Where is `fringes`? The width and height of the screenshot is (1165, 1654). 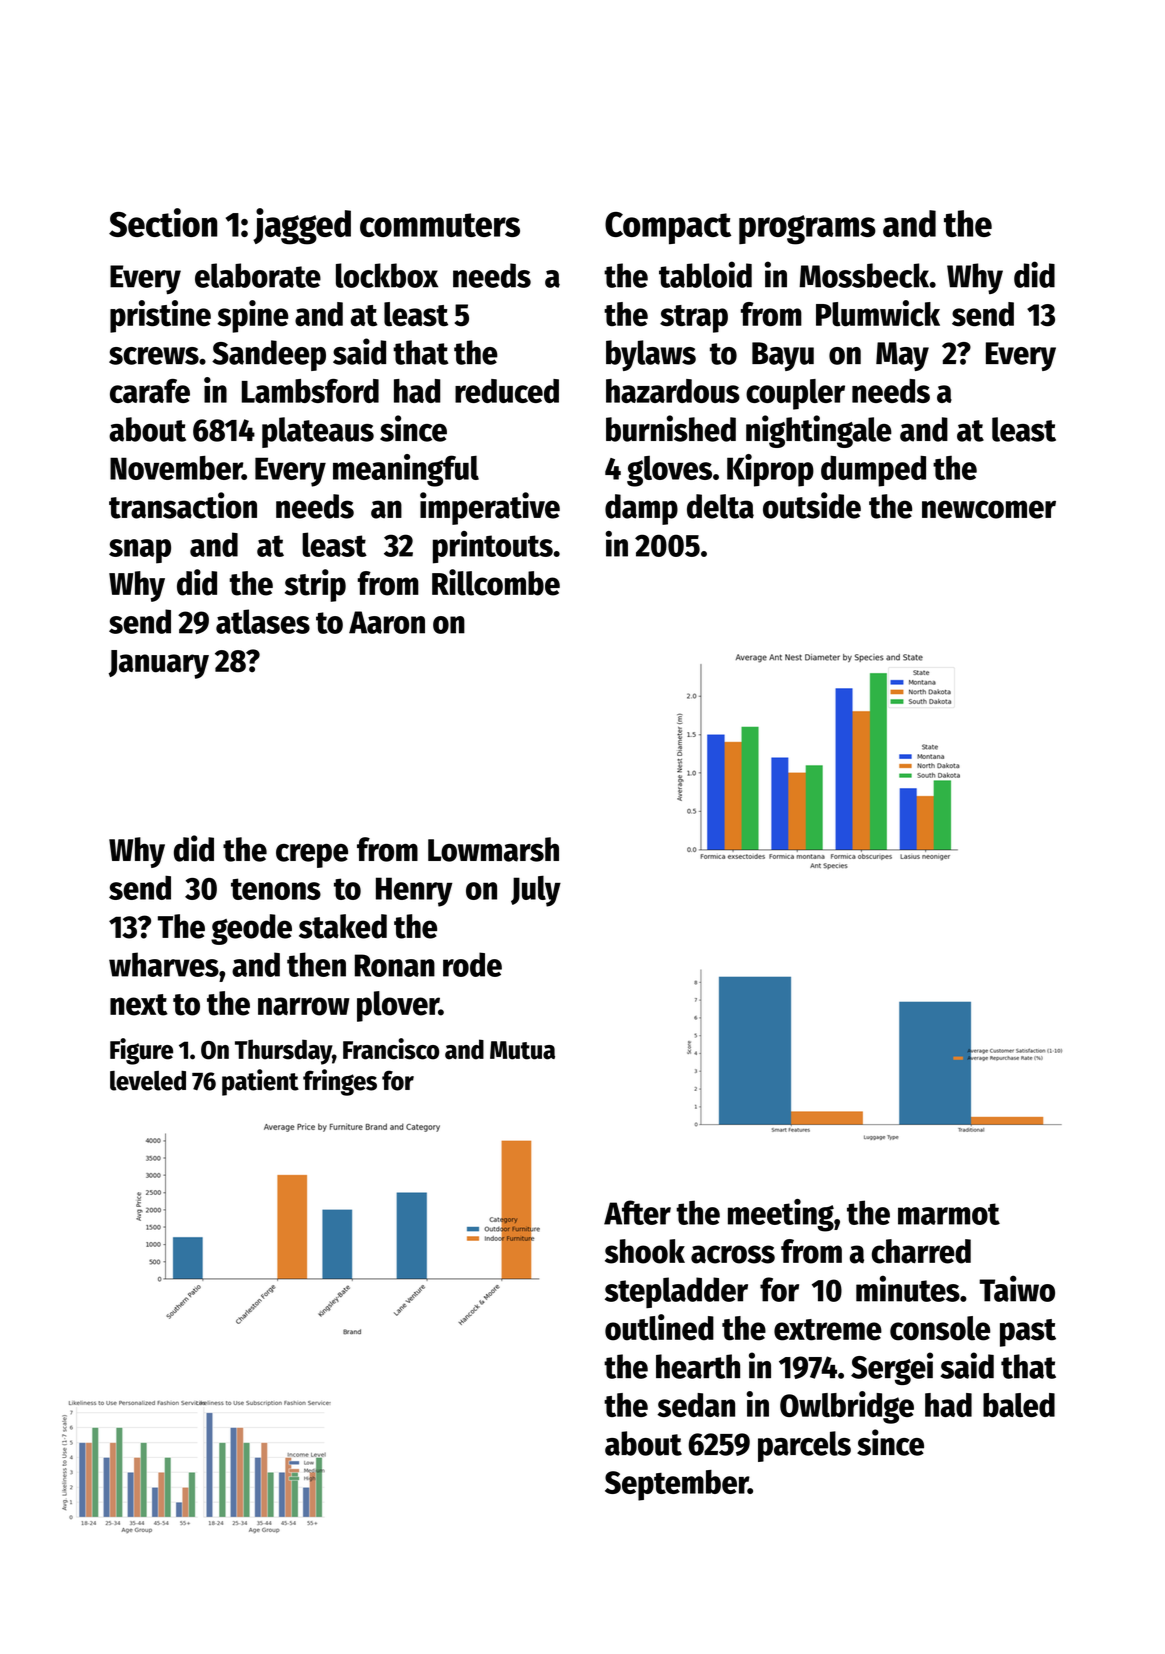 fringes is located at coordinates (340, 1082).
